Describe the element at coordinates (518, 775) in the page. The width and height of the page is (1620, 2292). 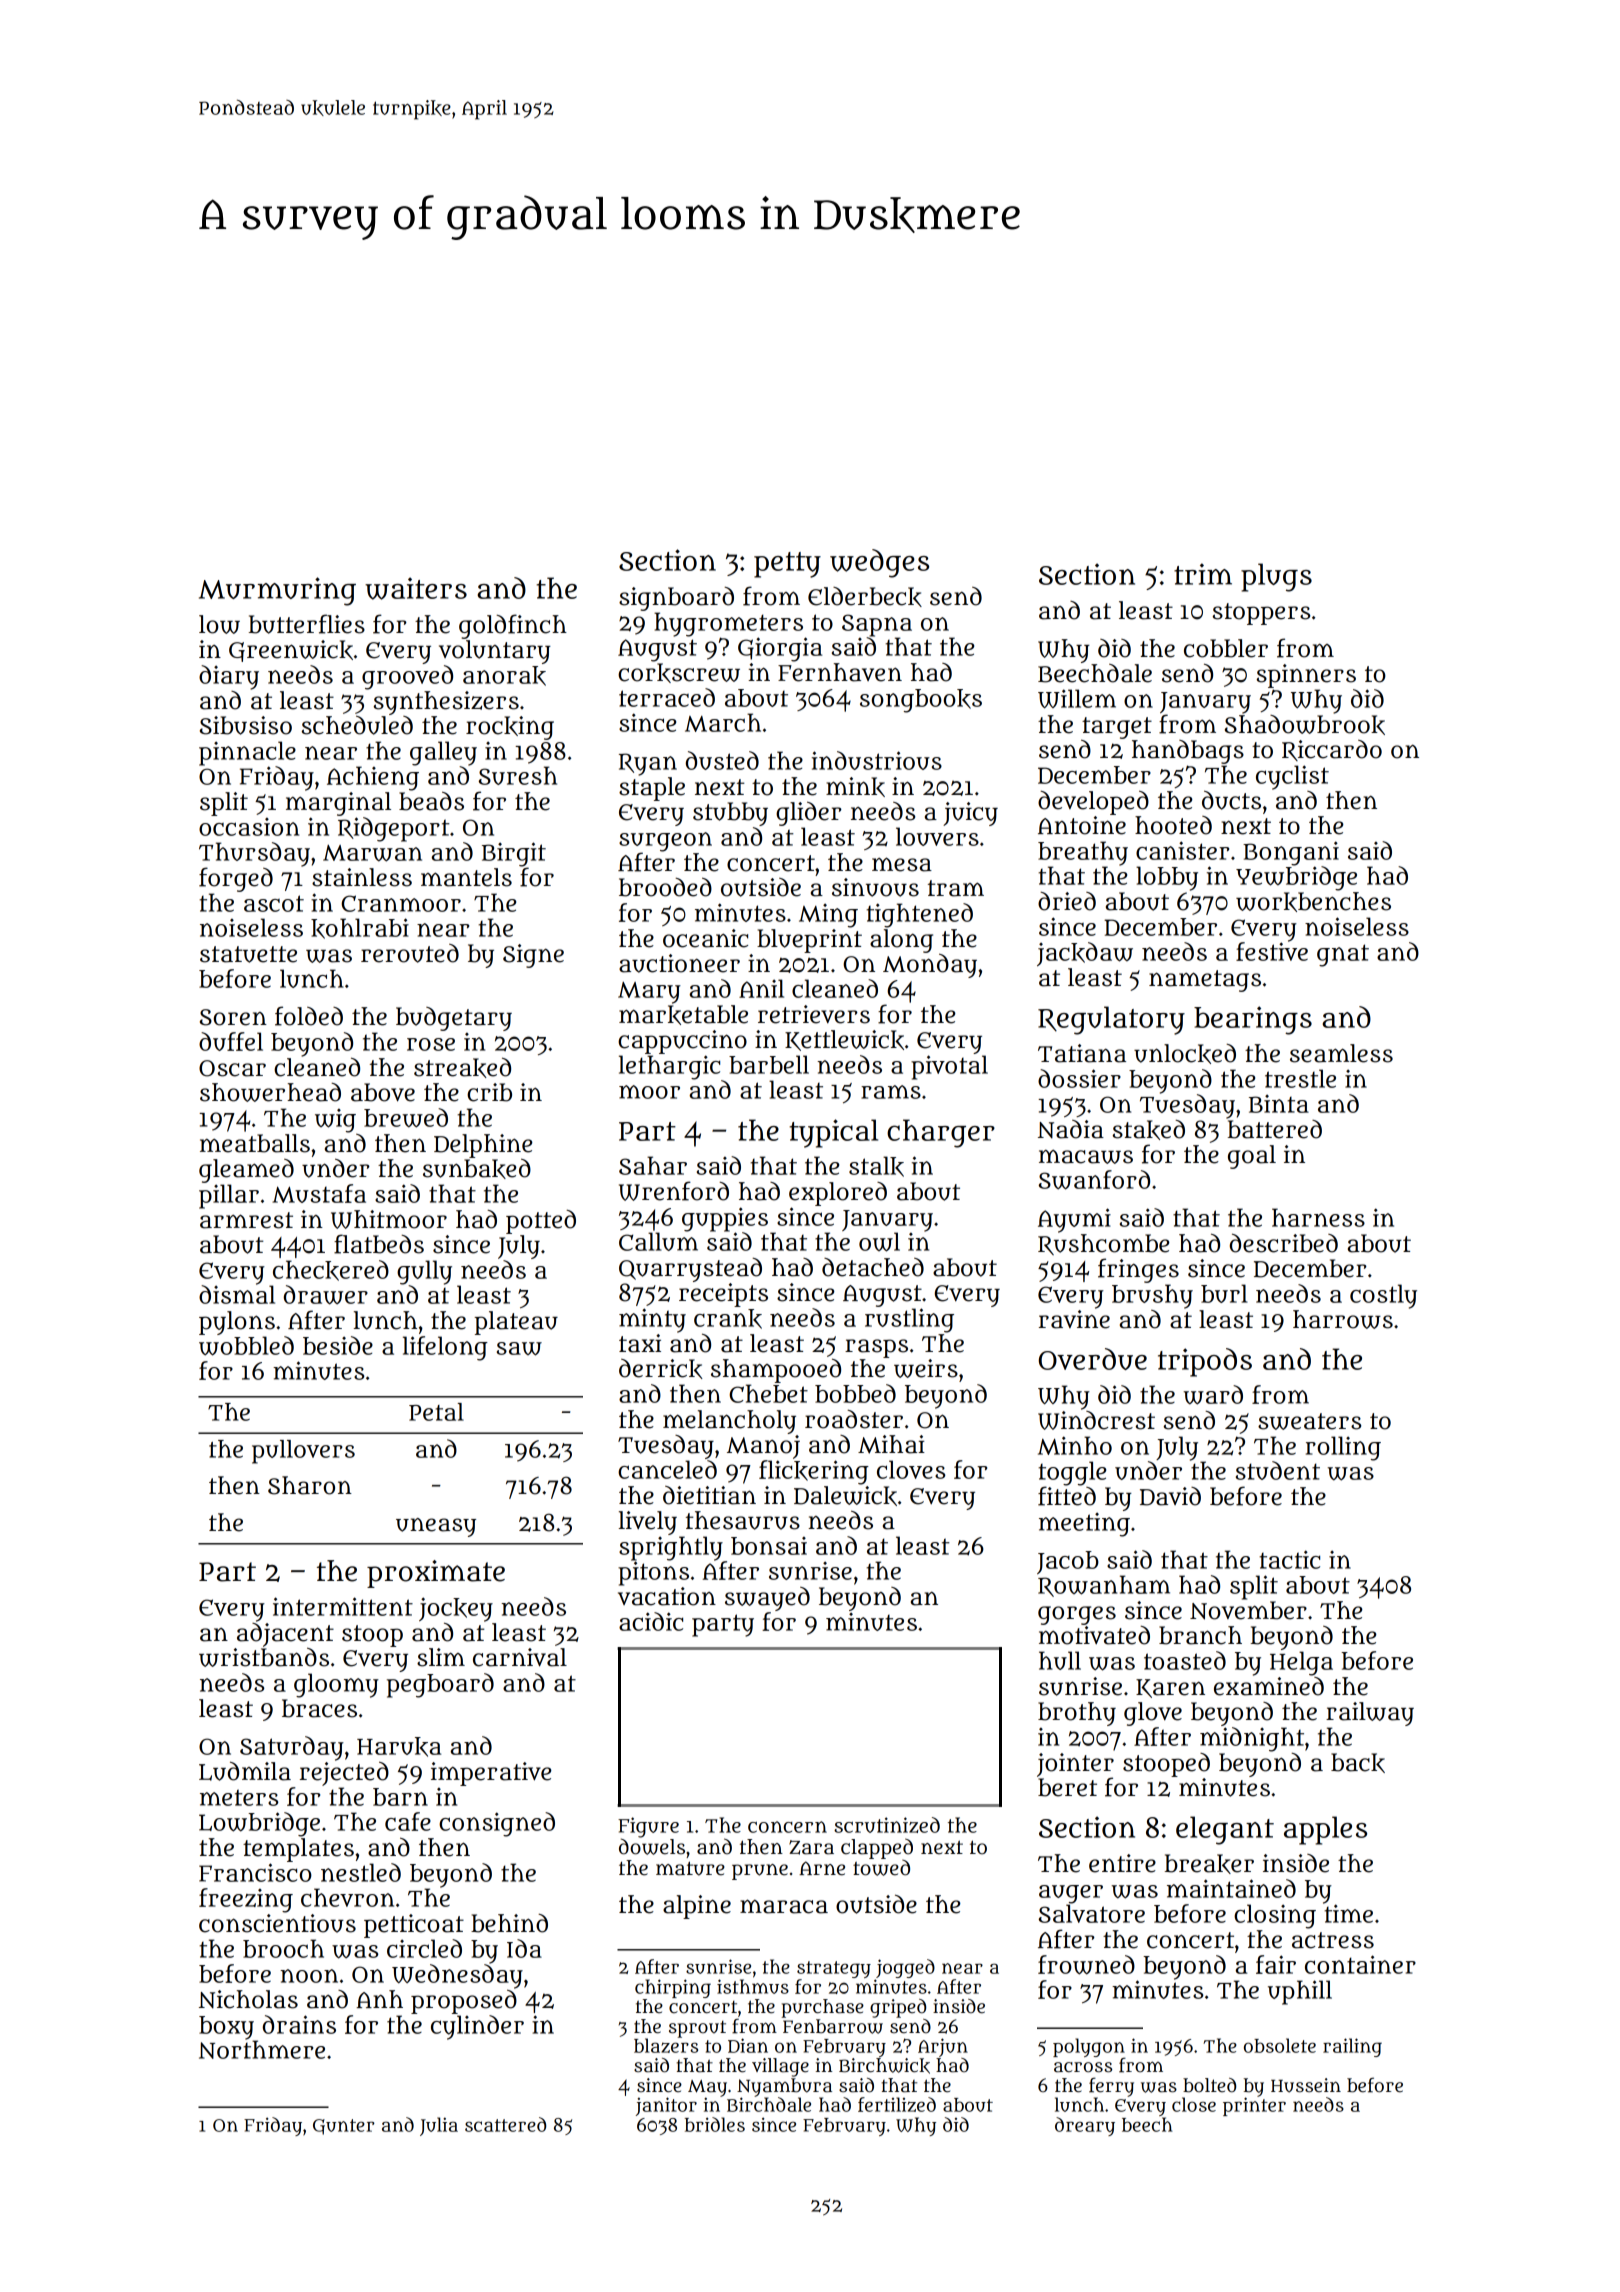
I see `Suresh` at that location.
